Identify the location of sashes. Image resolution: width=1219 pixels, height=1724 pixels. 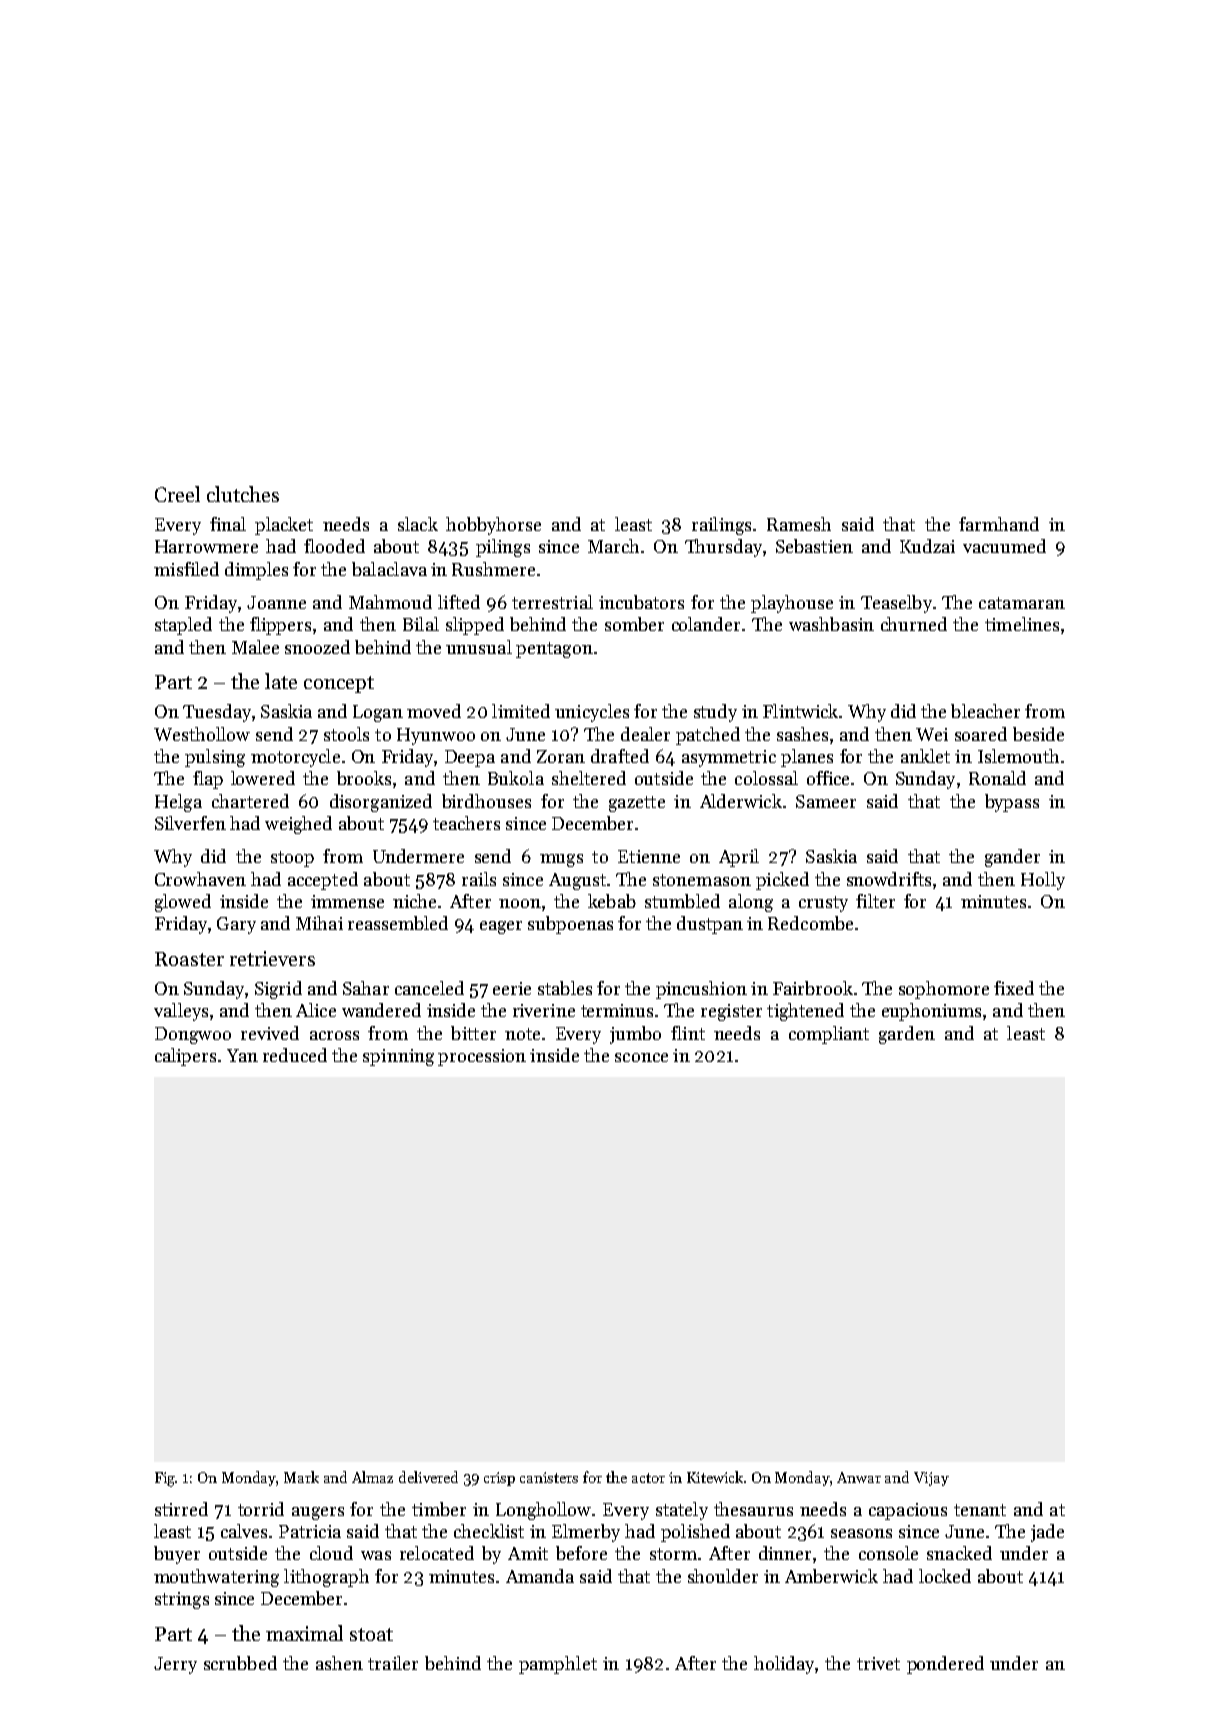
(802, 734).
